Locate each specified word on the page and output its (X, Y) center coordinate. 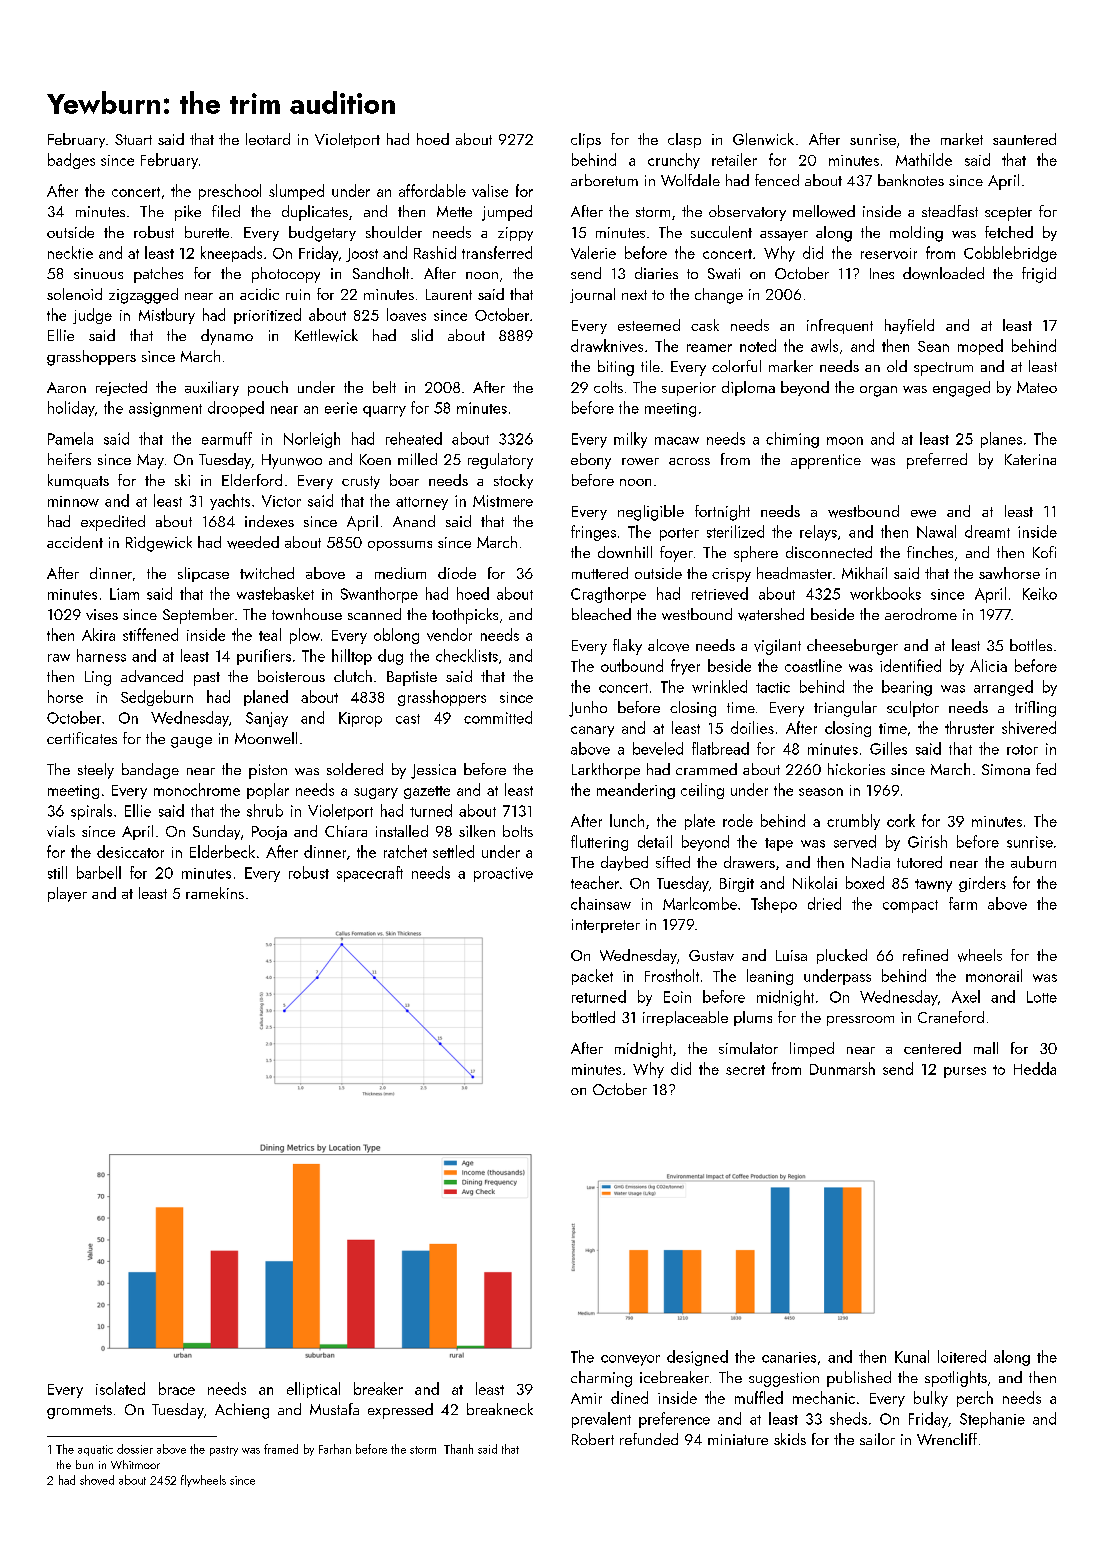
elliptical (313, 1390)
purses (965, 1072)
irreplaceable (685, 1018)
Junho (588, 709)
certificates (82, 738)
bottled (593, 1017)
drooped (236, 409)
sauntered (1024, 139)
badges (71, 161)
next (634, 295)
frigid (1039, 275)
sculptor (913, 709)
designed (697, 1358)
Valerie (593, 252)
